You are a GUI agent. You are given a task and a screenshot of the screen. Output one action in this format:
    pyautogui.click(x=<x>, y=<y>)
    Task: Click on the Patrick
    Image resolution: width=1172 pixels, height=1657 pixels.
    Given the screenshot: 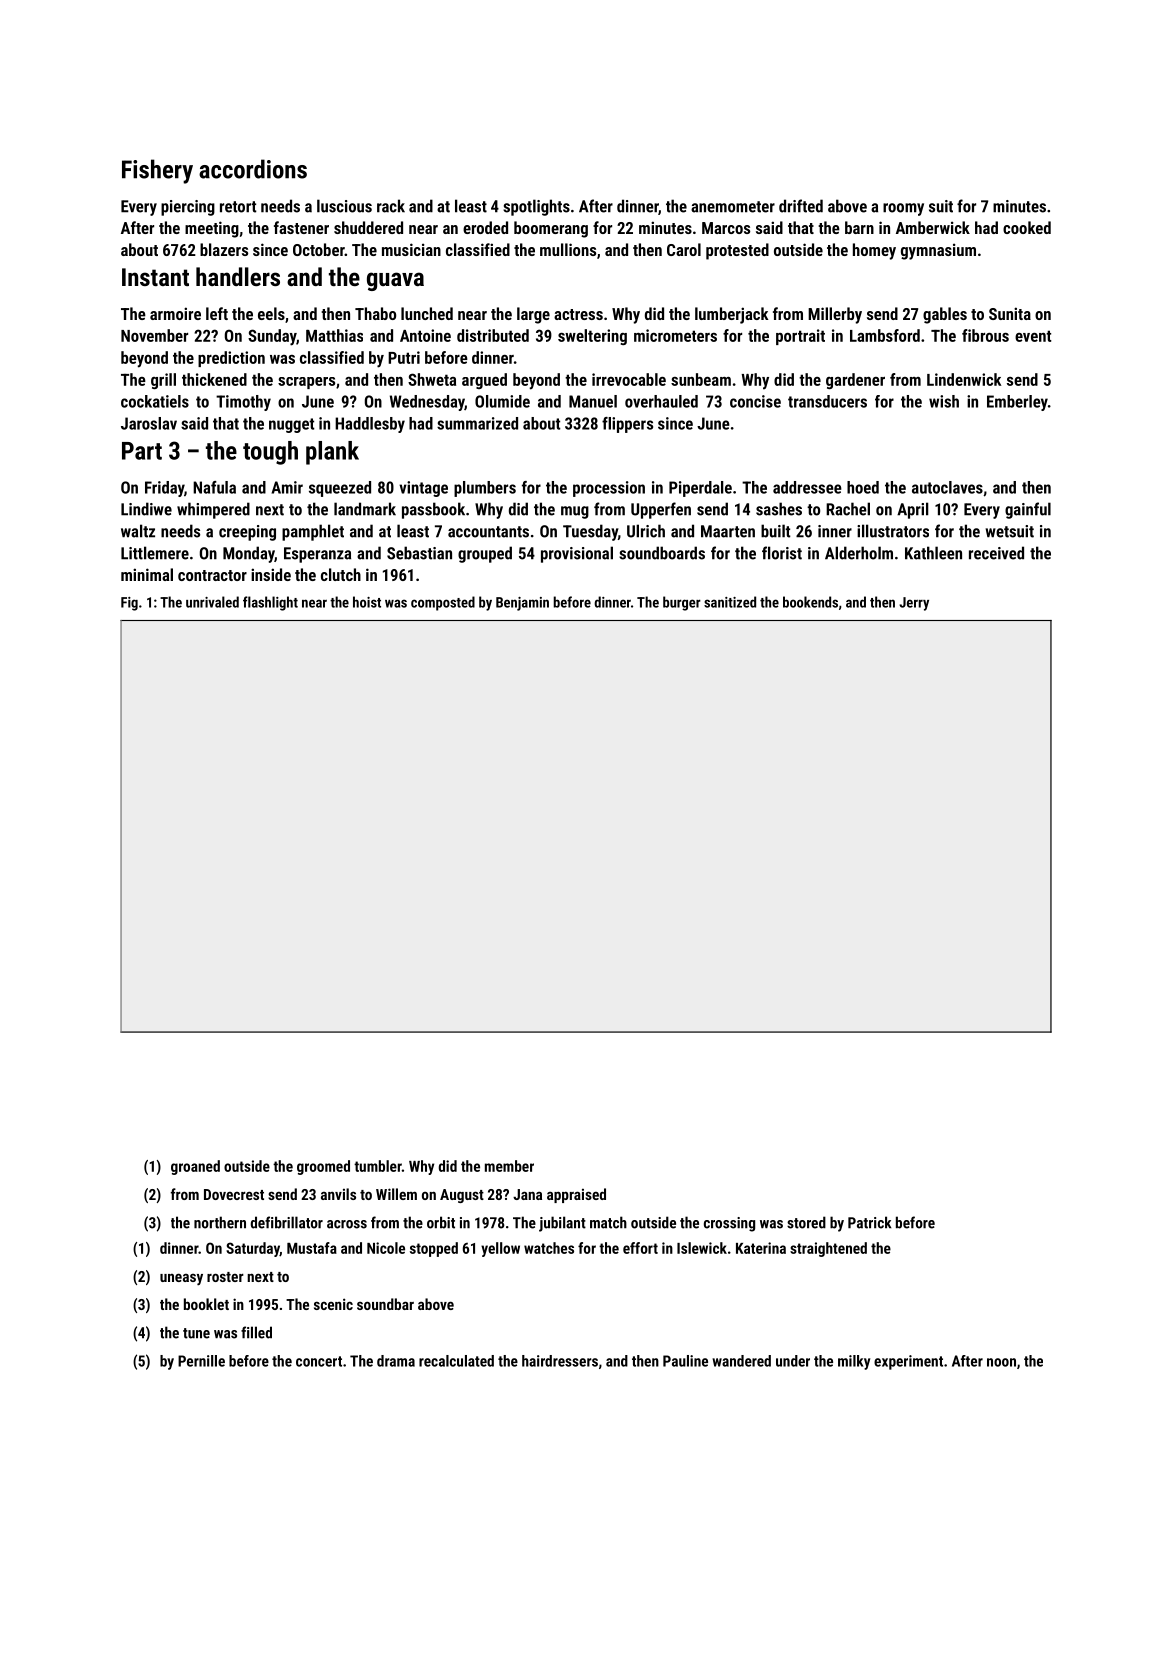 What is the action you would take?
    pyautogui.click(x=869, y=1222)
